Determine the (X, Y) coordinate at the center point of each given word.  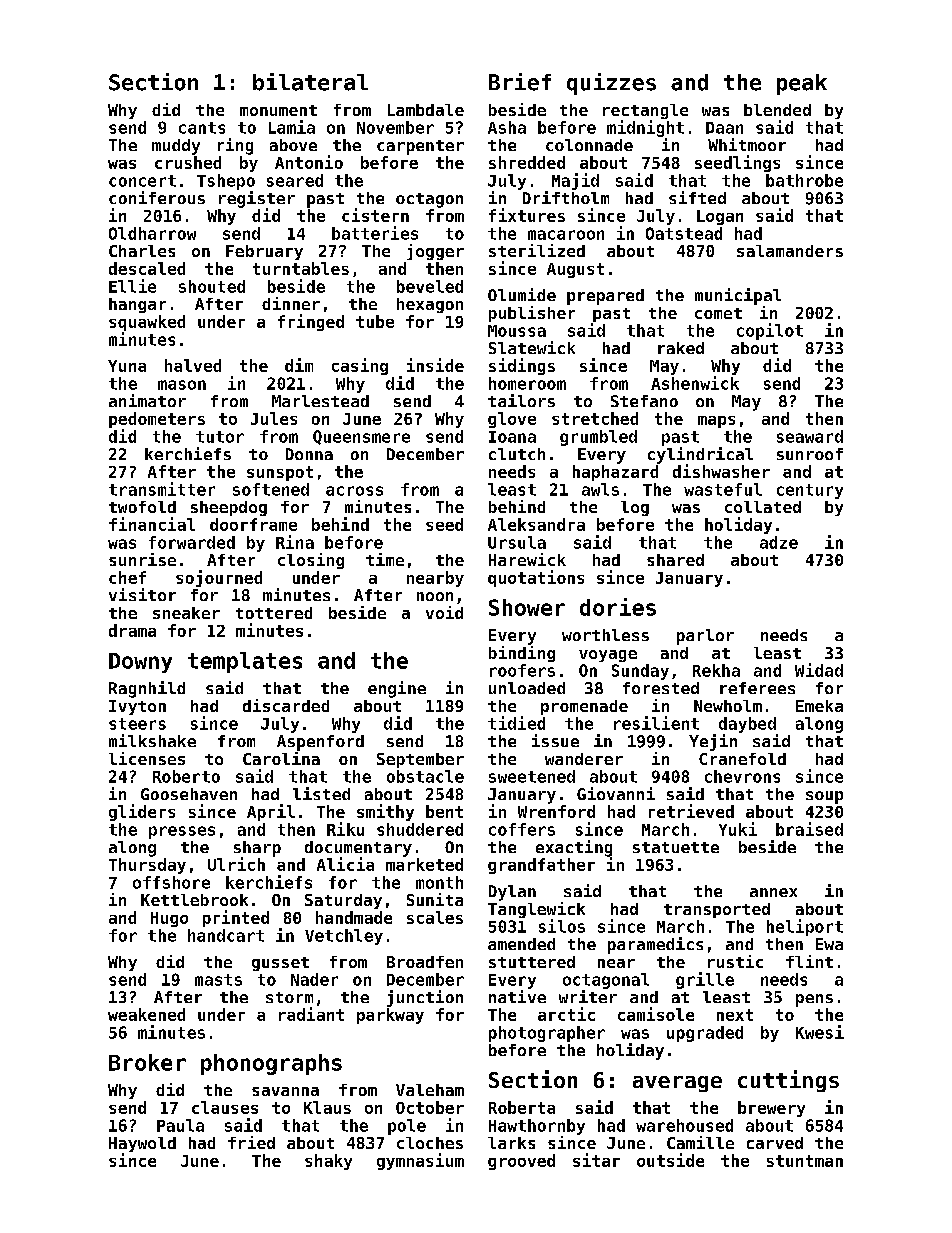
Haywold (142, 1144)
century (810, 491)
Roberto (186, 776)
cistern (375, 215)
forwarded (192, 542)
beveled (430, 286)
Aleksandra (536, 524)
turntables (301, 268)
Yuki (738, 829)
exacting (574, 848)
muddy (176, 147)
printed (236, 918)
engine (397, 689)
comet (718, 313)
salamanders (790, 251)
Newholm (728, 706)
